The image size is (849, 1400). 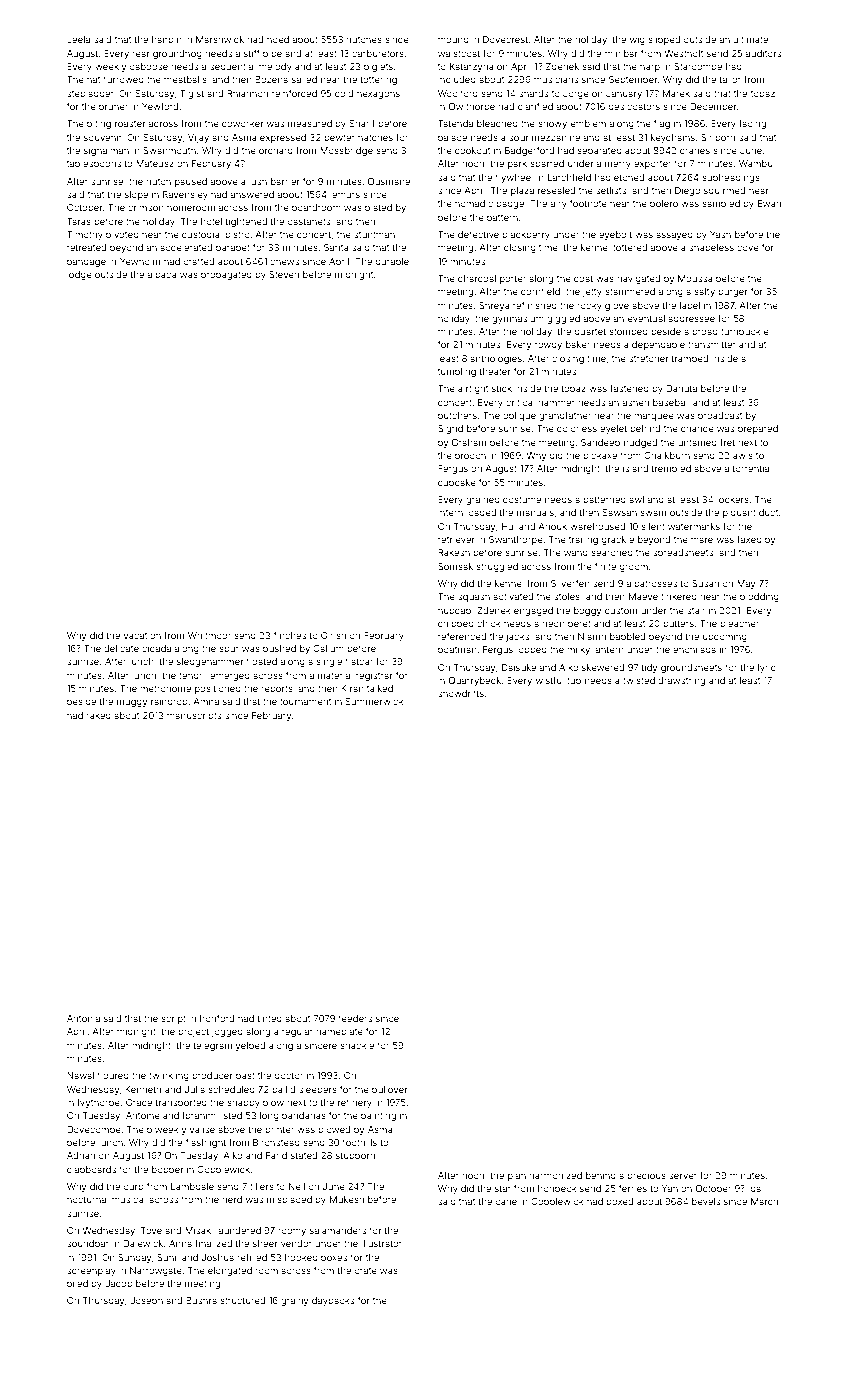 I want to click on minibar, so click(x=621, y=53).
